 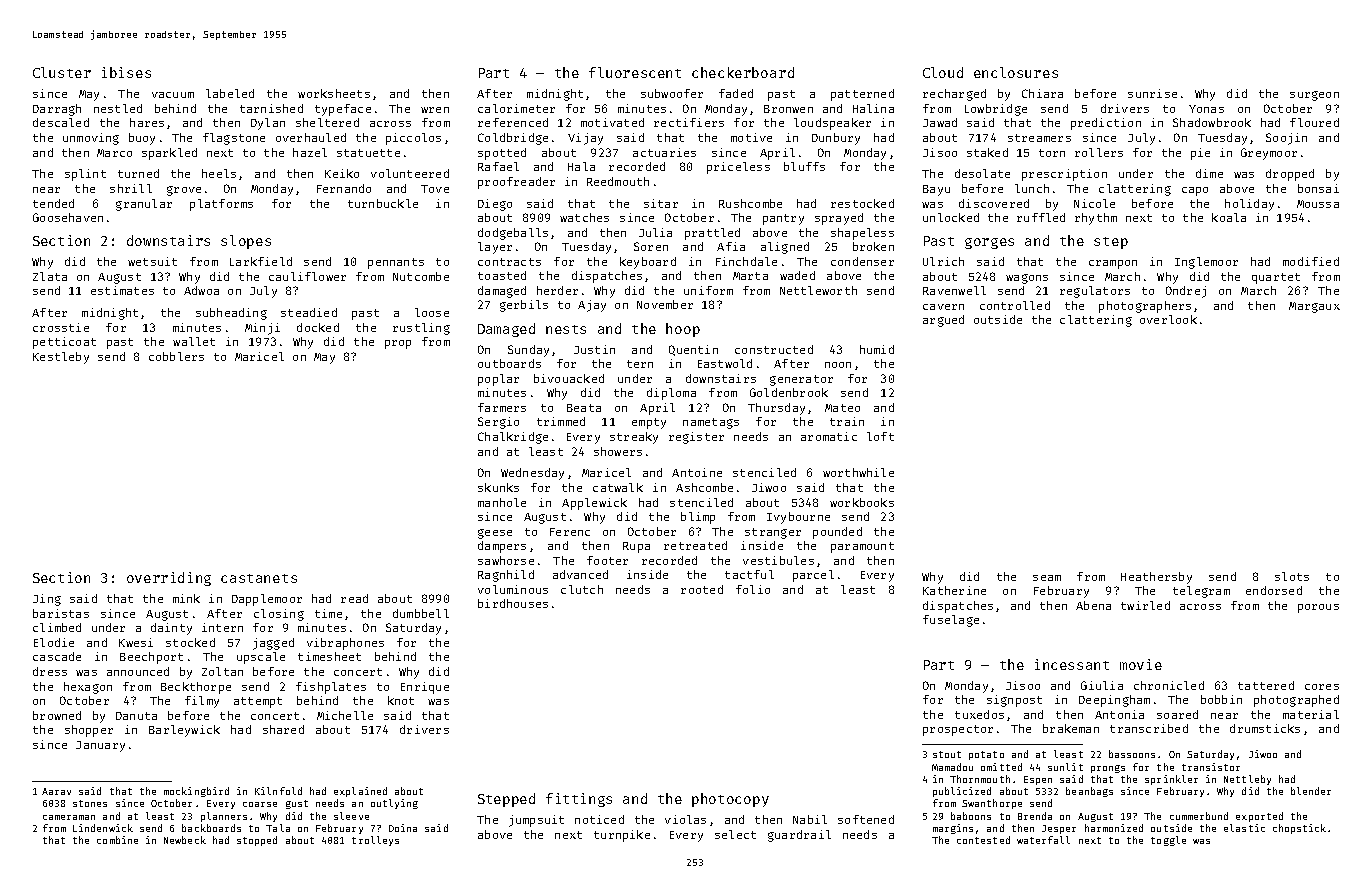 I want to click on slots, so click(x=1292, y=576).
